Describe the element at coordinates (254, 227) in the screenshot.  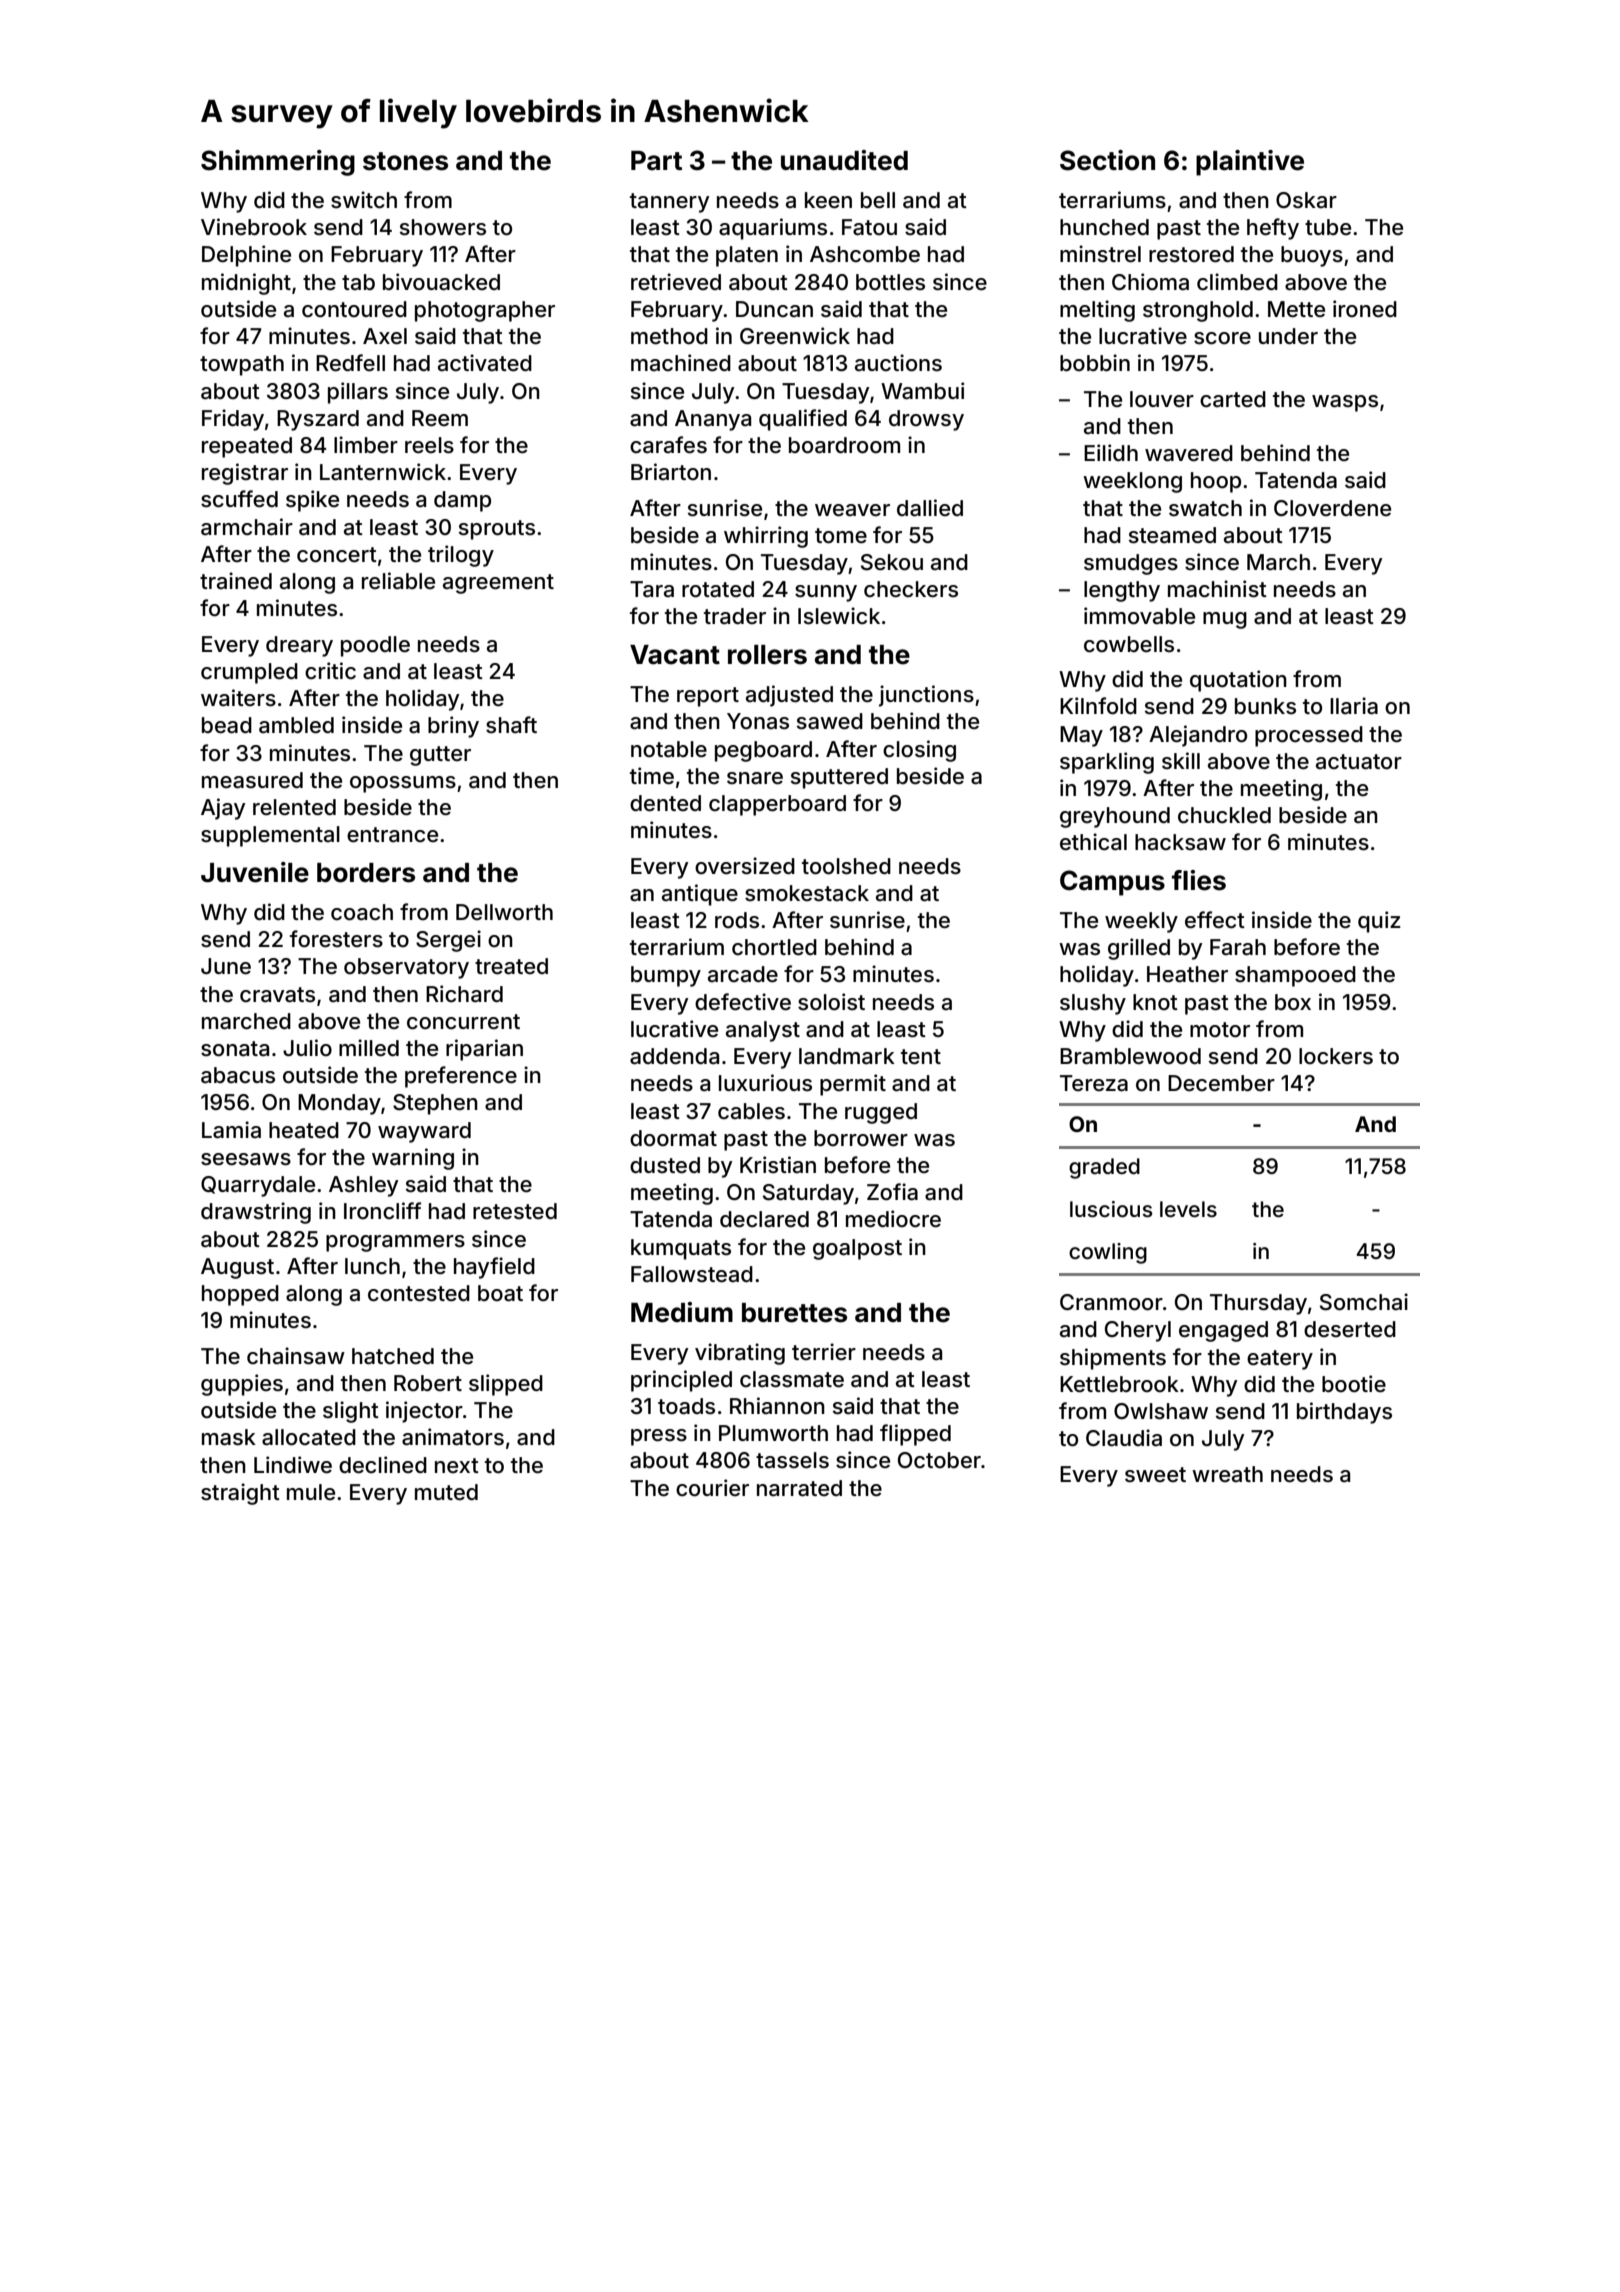
I see `Vinebrook` at that location.
